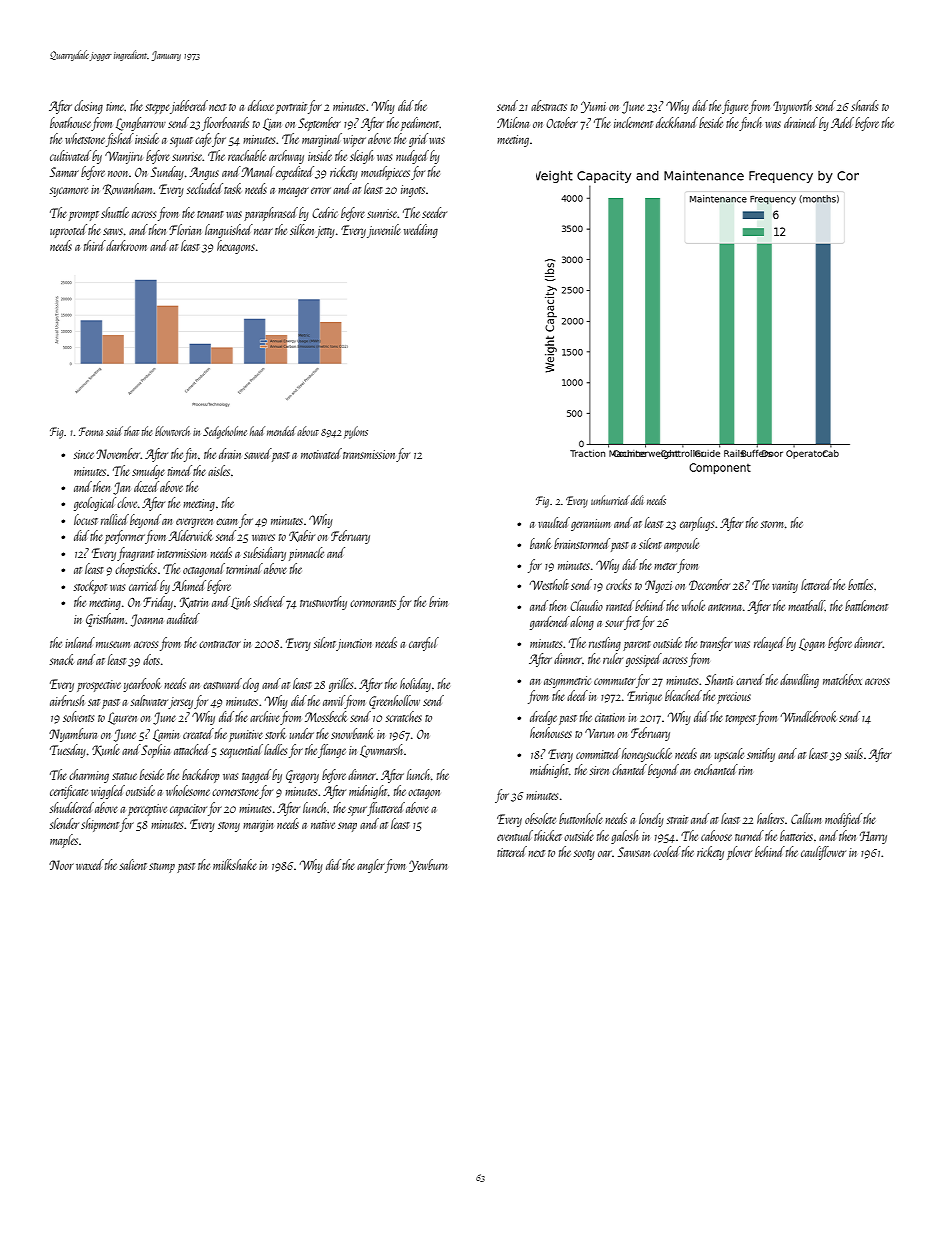 The width and height of the image is (952, 1233). I want to click on performer, so click(125, 537).
